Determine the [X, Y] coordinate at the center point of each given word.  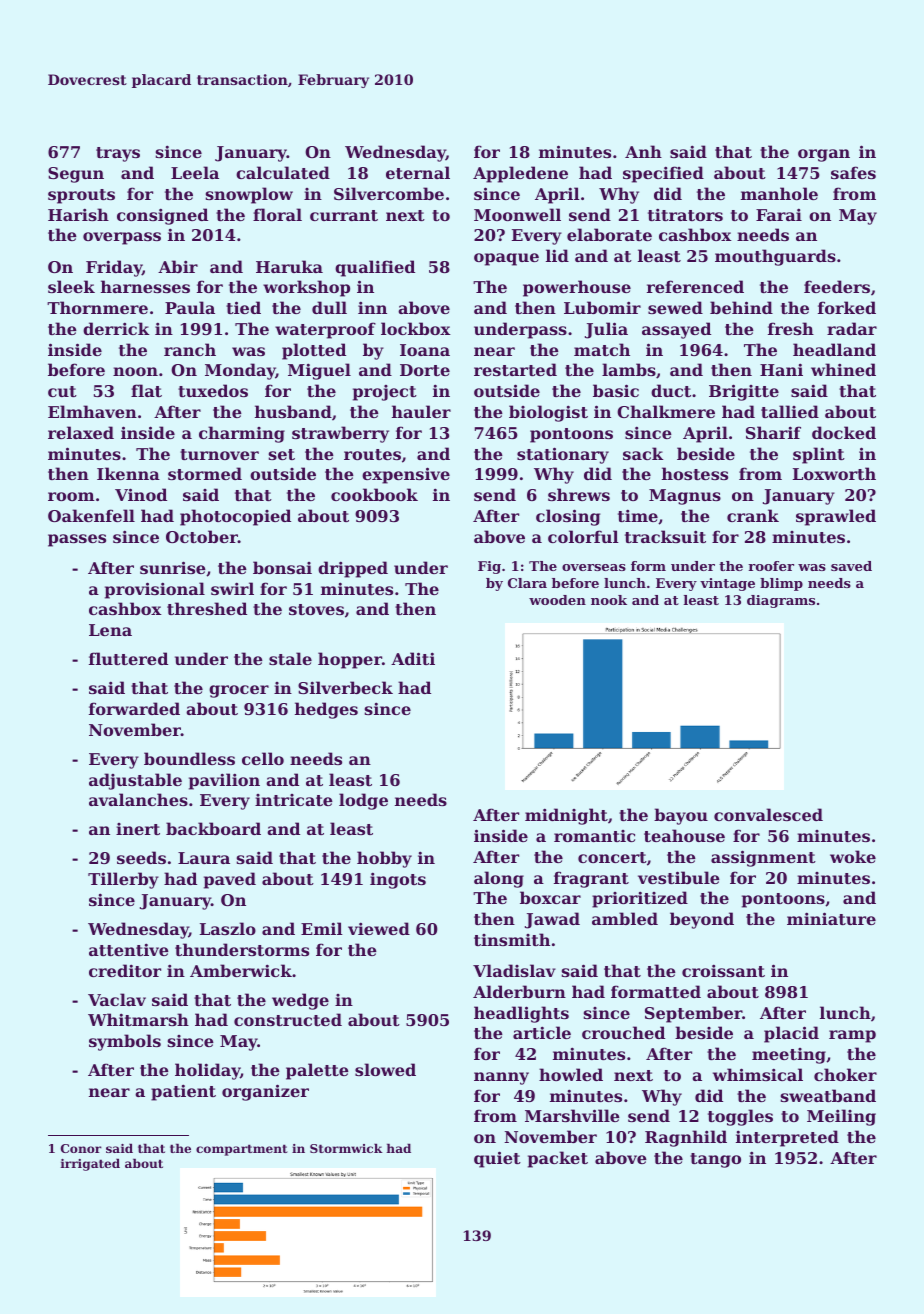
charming [242, 434]
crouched [623, 1032]
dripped [353, 569]
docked [844, 432]
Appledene [520, 174]
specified [663, 174]
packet [558, 1159]
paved [230, 880]
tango [715, 1160]
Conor [81, 1148]
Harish [78, 214]
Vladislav [514, 970]
